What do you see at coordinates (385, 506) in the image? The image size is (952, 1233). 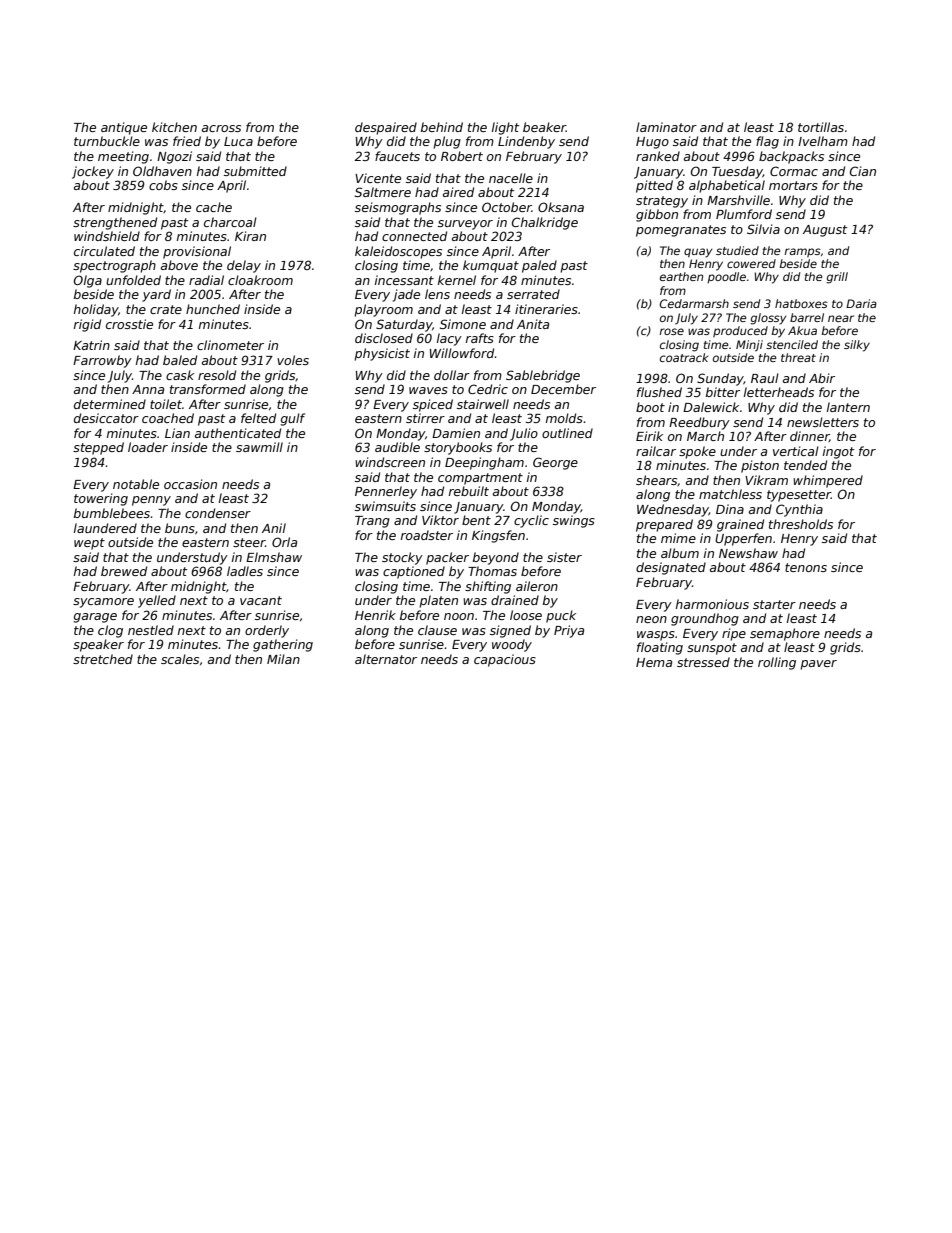 I see `swimsuits` at bounding box center [385, 506].
